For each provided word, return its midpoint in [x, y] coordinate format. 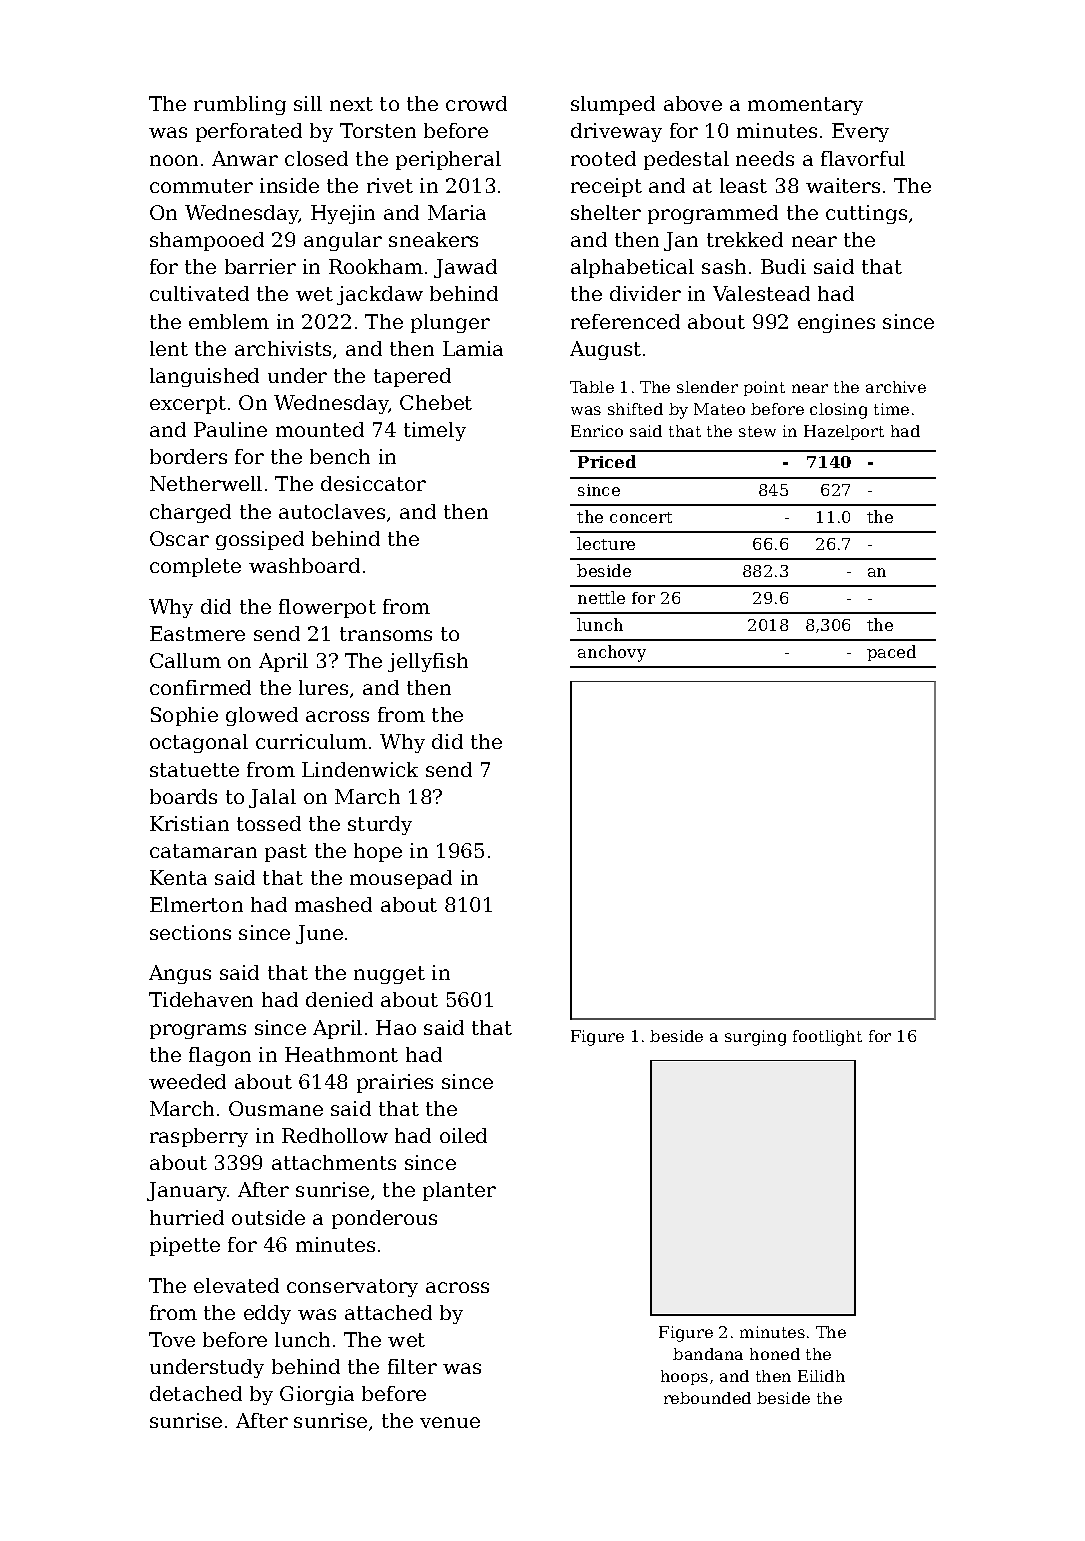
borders [188, 456]
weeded [187, 1081]
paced [891, 653]
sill [308, 103]
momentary [805, 106]
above [693, 103]
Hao [396, 1027]
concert [641, 517]
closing [838, 411]
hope [378, 852]
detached [196, 1393]
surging [755, 1038]
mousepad [401, 879]
